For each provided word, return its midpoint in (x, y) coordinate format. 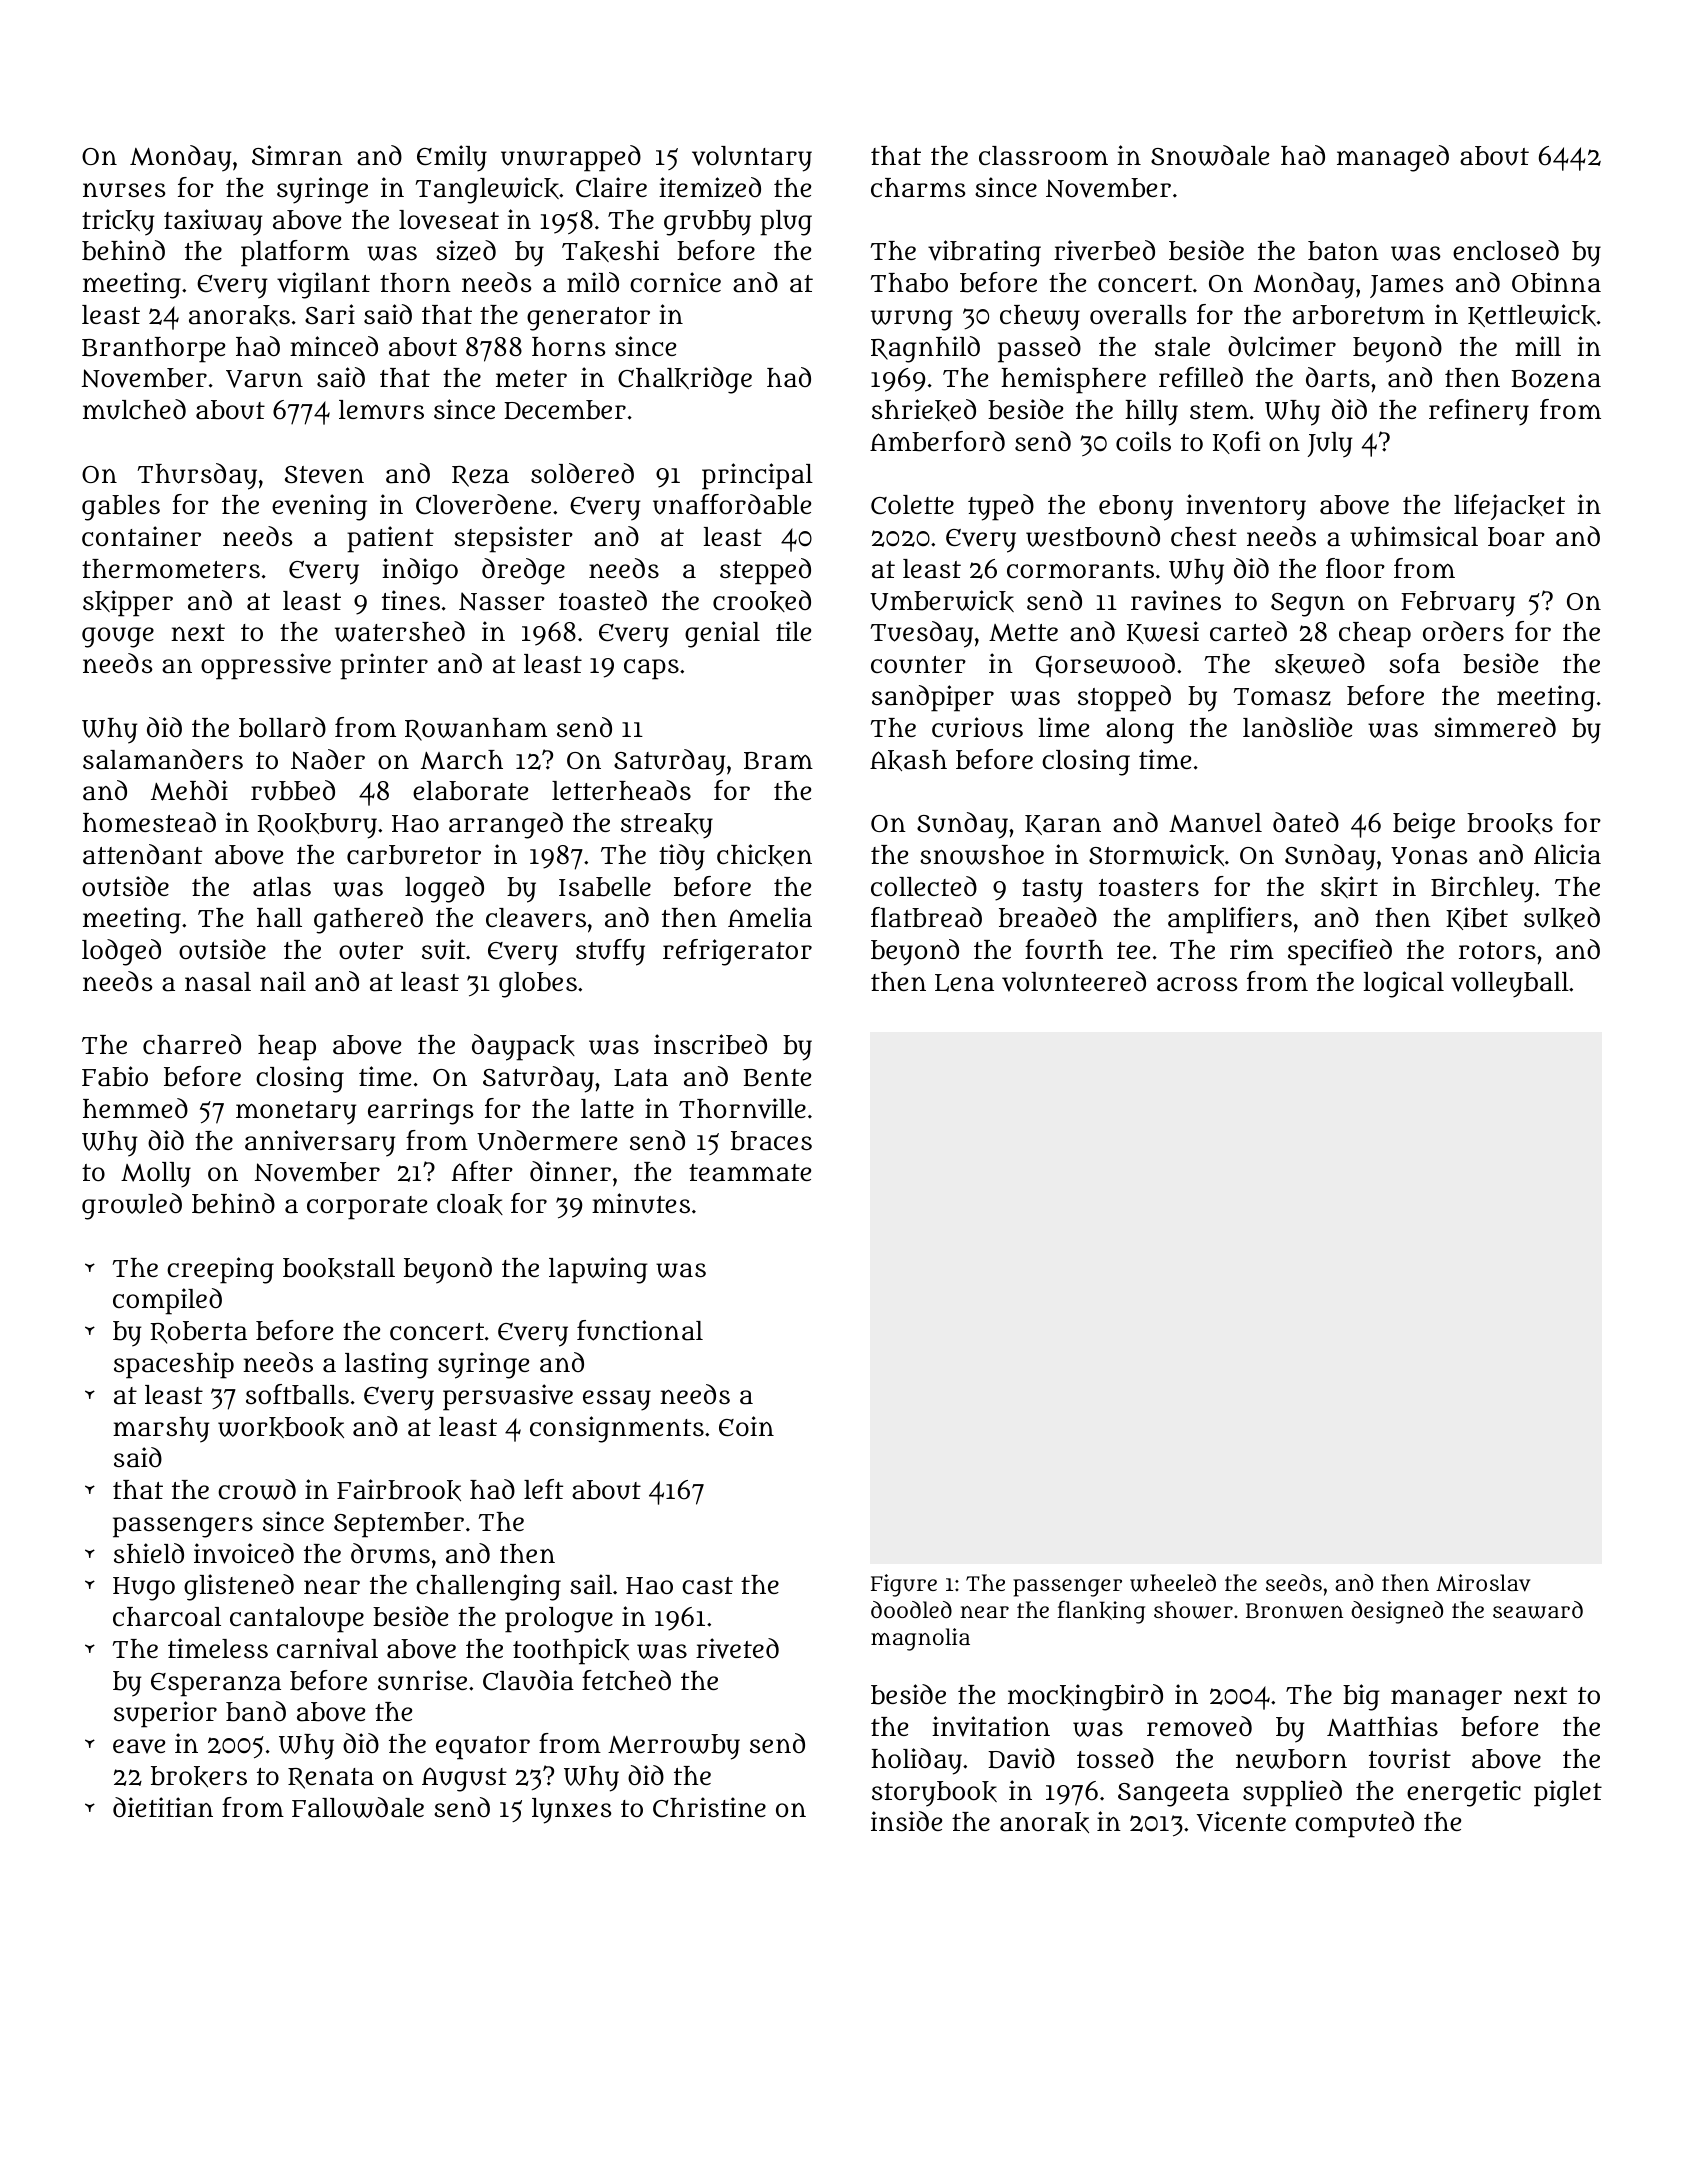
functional (640, 1330)
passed (1039, 349)
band (256, 1711)
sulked (1562, 918)
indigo (420, 571)
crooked (762, 601)
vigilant (323, 285)
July (1330, 445)
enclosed (1506, 250)
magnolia (920, 1639)
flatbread (926, 917)
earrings (421, 1111)
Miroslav (1483, 1583)
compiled (167, 1301)
